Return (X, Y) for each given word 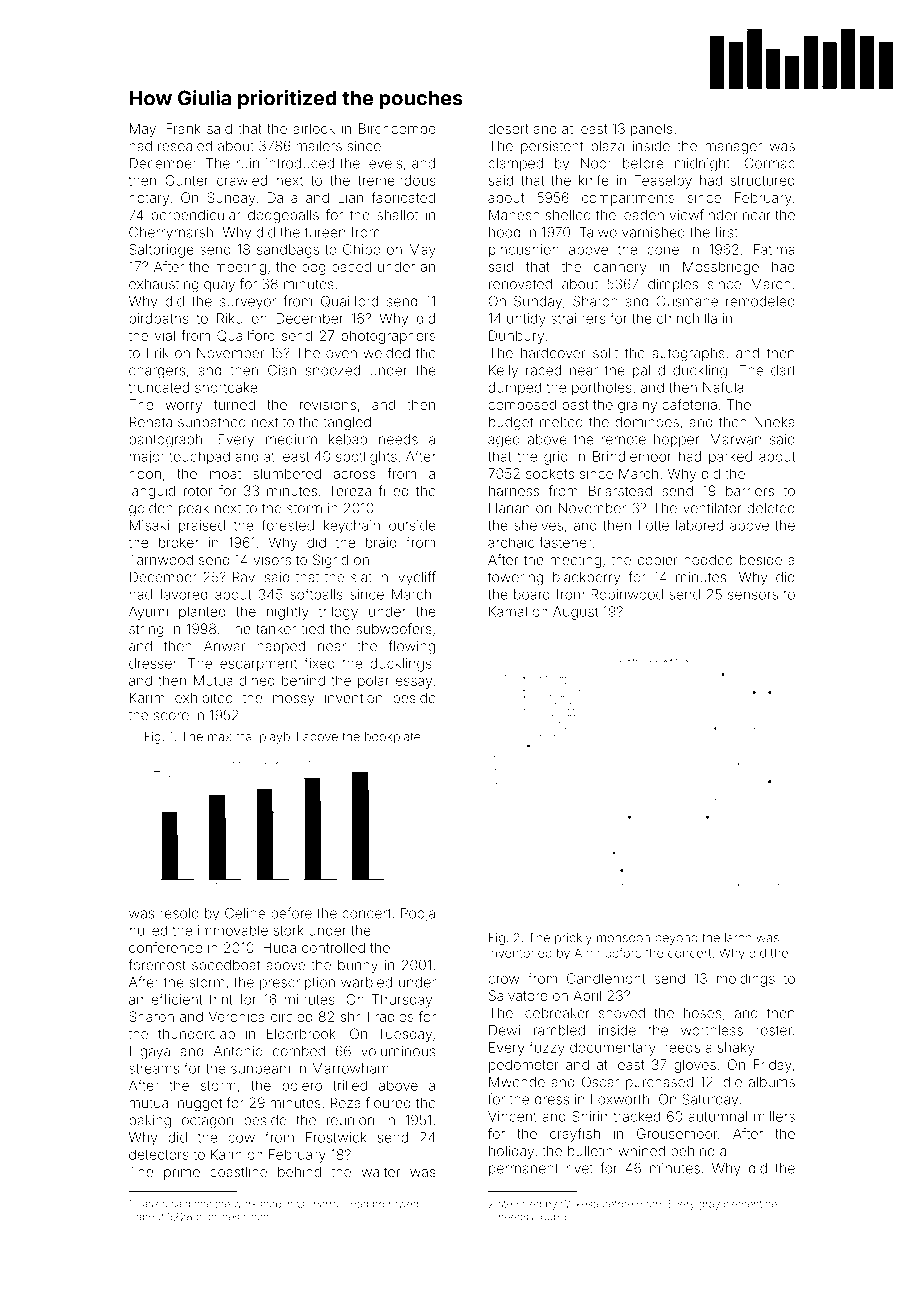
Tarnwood (161, 559)
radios (394, 1016)
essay (413, 683)
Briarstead (620, 490)
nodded (708, 559)
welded (386, 353)
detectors (159, 1154)
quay (219, 286)
